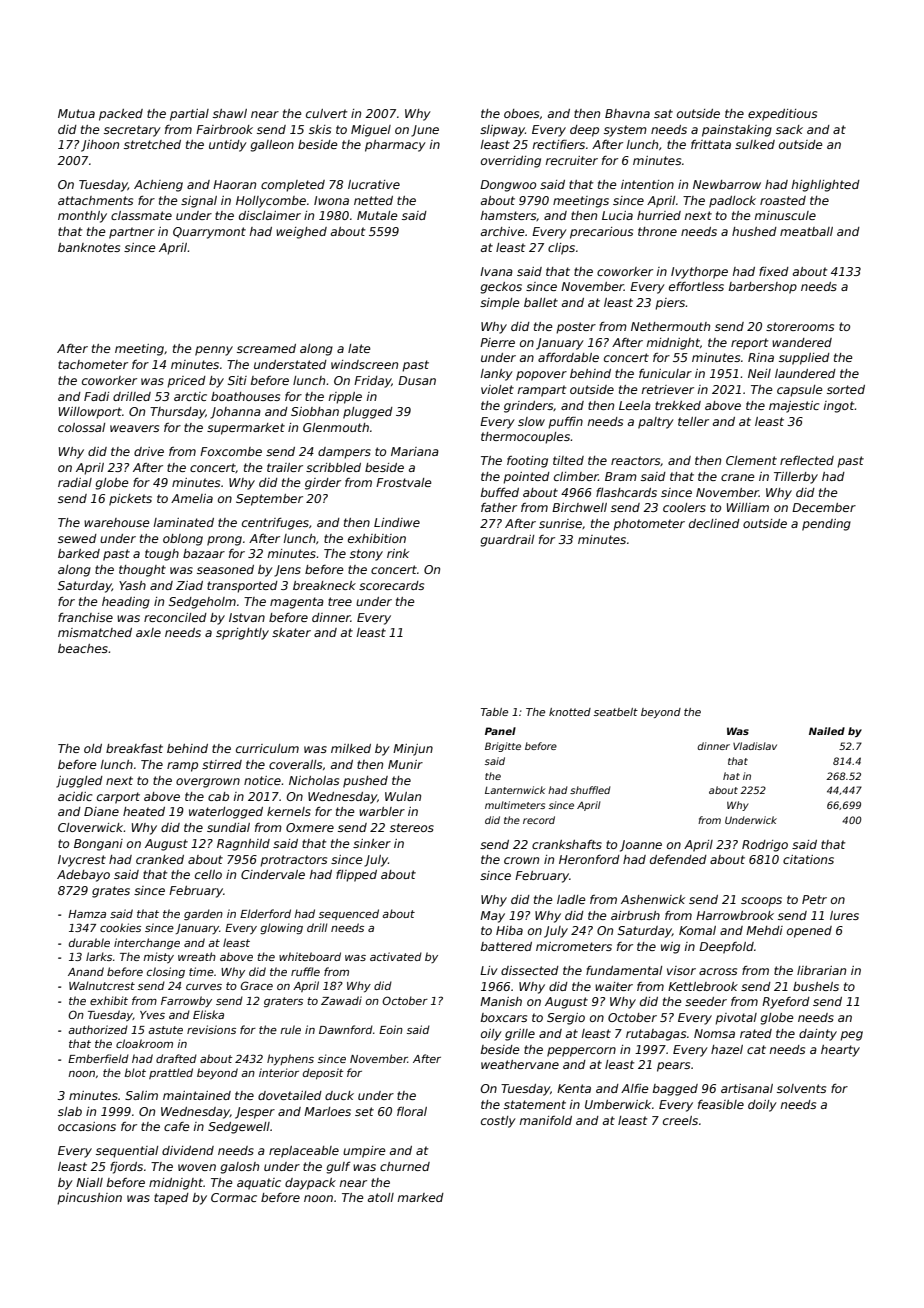 This image has height=1308, width=924. I want to click on skater, so click(291, 632).
